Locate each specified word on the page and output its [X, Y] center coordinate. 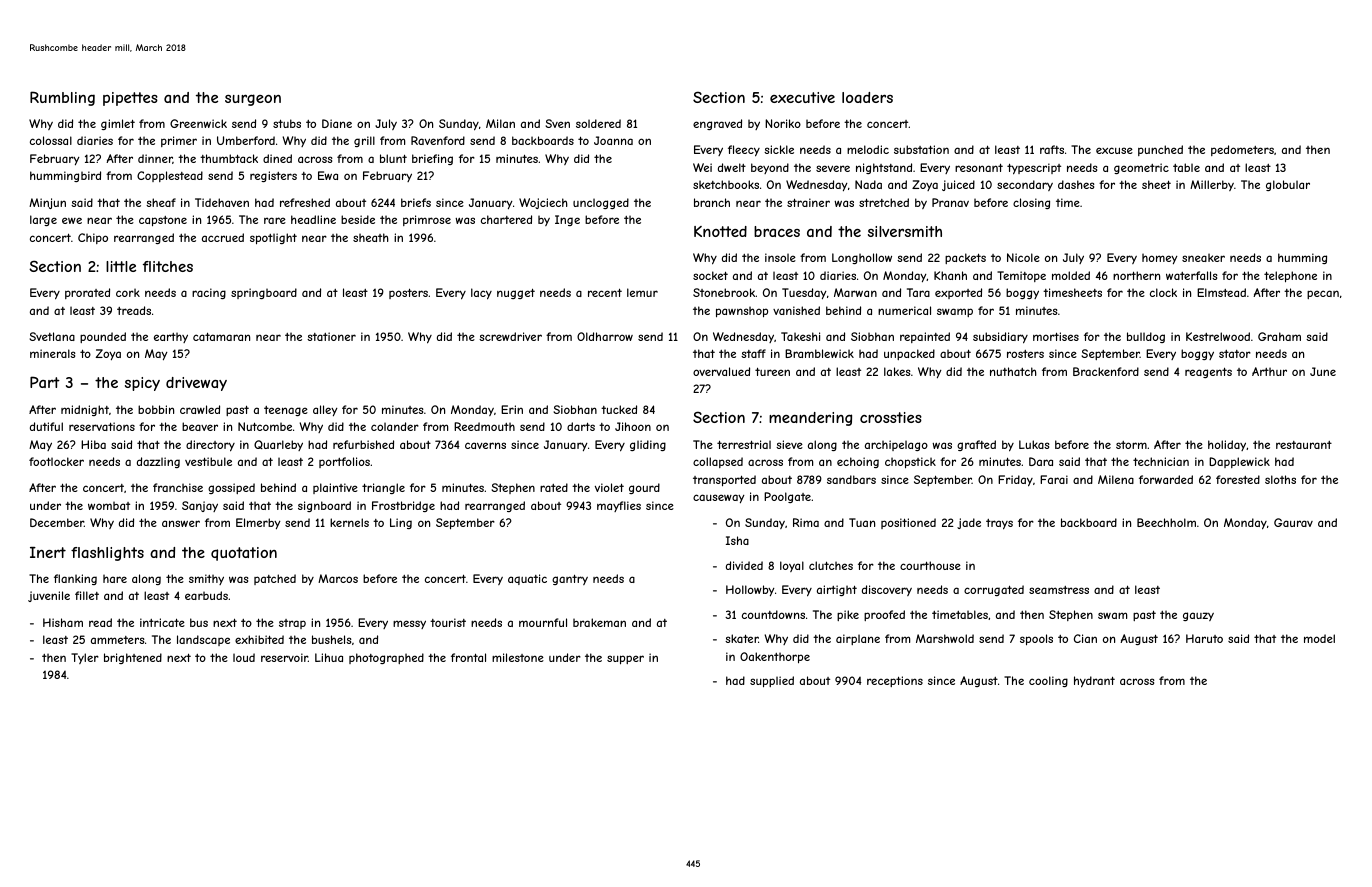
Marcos [338, 578]
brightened [133, 658]
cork [128, 292]
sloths [1280, 479]
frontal [468, 657]
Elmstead [1221, 292]
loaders [867, 97]
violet [609, 487]
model [1319, 638]
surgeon [253, 100]
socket [710, 275]
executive [802, 97]
